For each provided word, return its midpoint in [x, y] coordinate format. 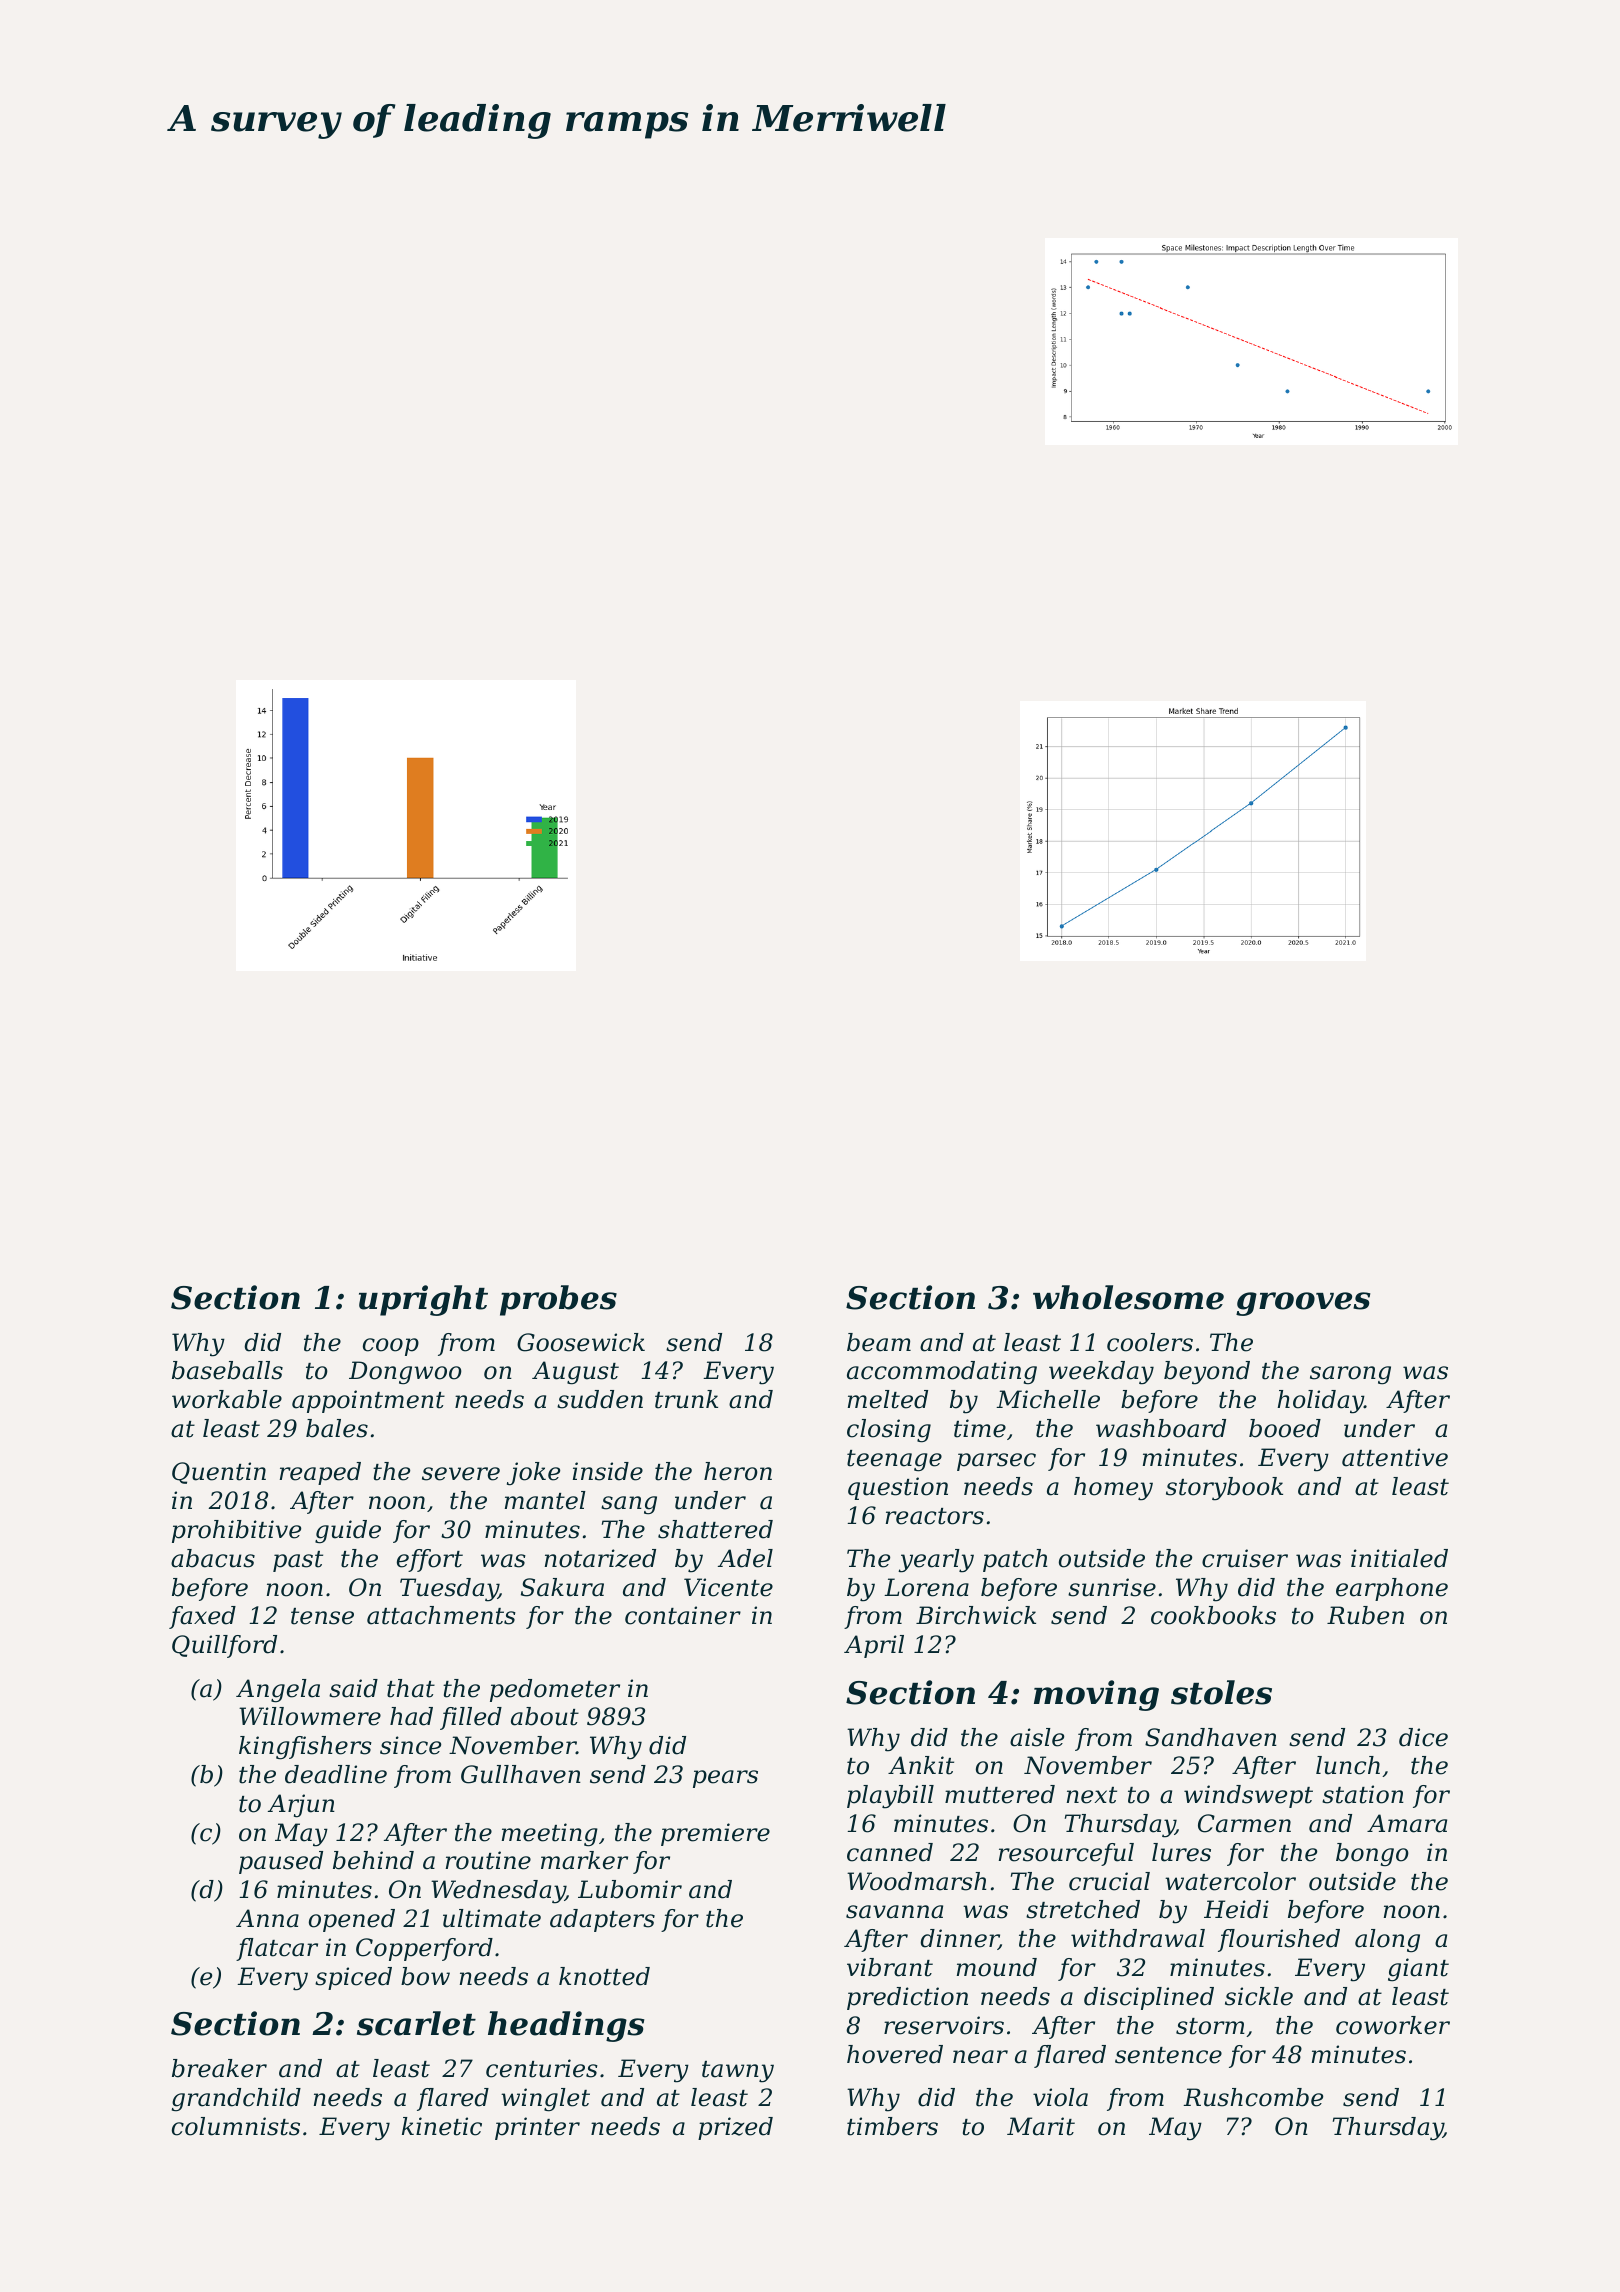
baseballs [227, 1370]
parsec [996, 1462]
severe [461, 1474]
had [411, 1716]
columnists [236, 2126]
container [683, 1615]
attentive [1395, 1457]
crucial [1109, 1881]
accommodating [942, 1372]
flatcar [277, 1949]
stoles [1221, 1692]
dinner [959, 1939]
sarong [1350, 1375]
